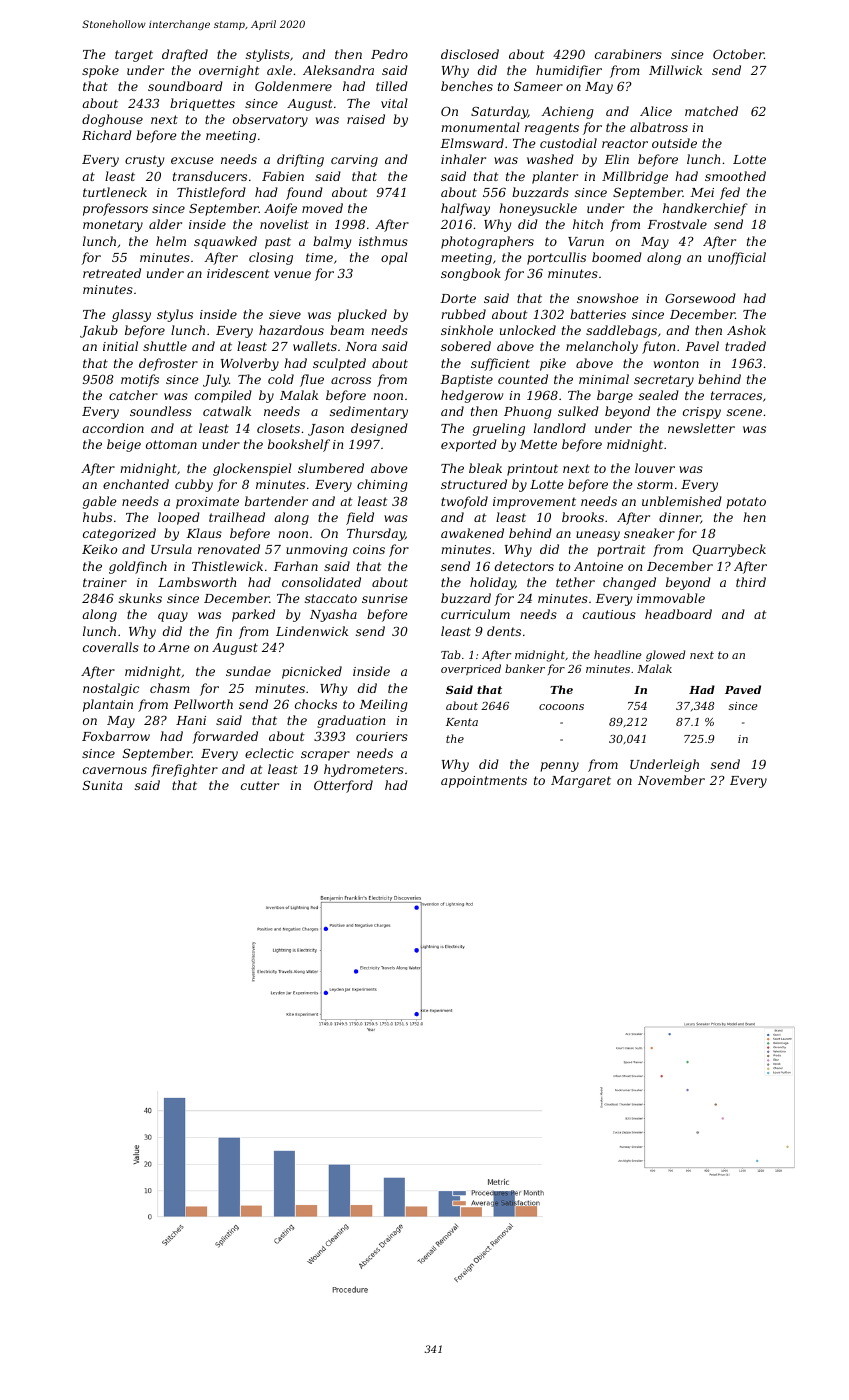 The image size is (849, 1400). What do you see at coordinates (124, 445) in the screenshot?
I see `beige` at bounding box center [124, 445].
